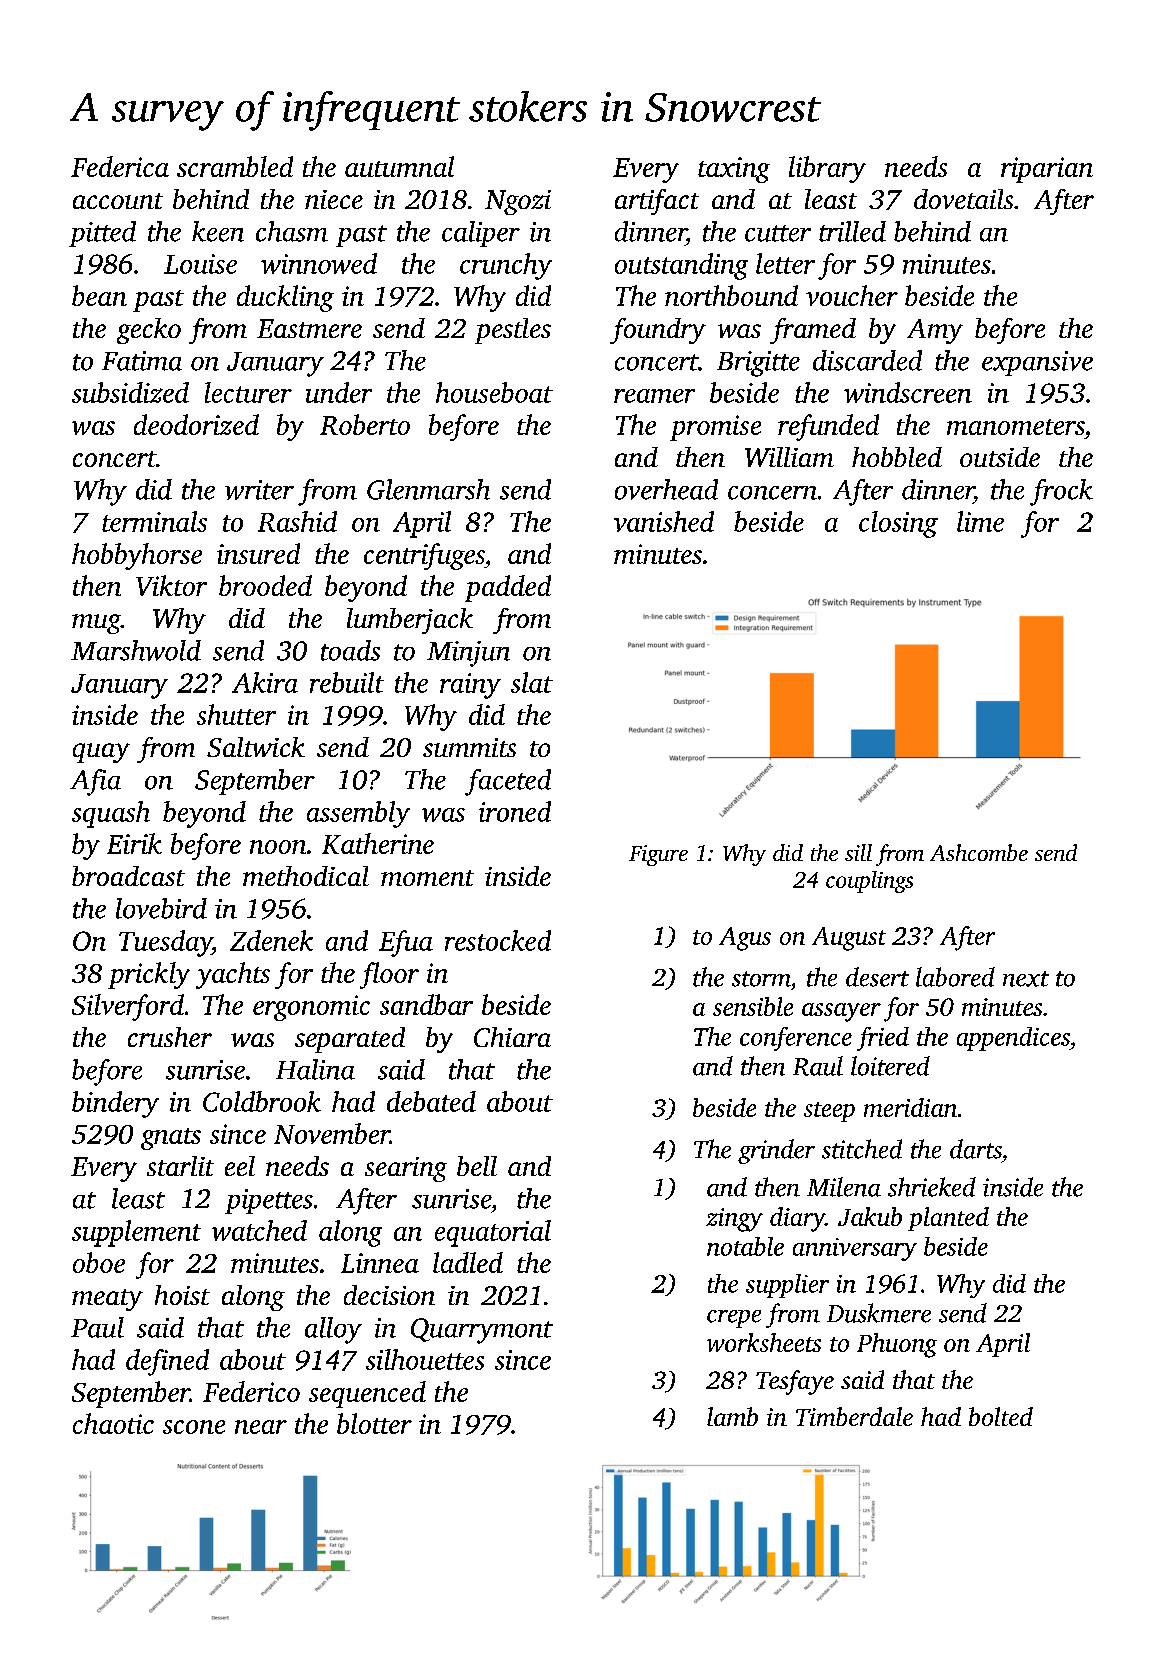 The height and width of the document is (1654, 1165). What do you see at coordinates (1015, 427) in the document?
I see `manometers` at bounding box center [1015, 427].
